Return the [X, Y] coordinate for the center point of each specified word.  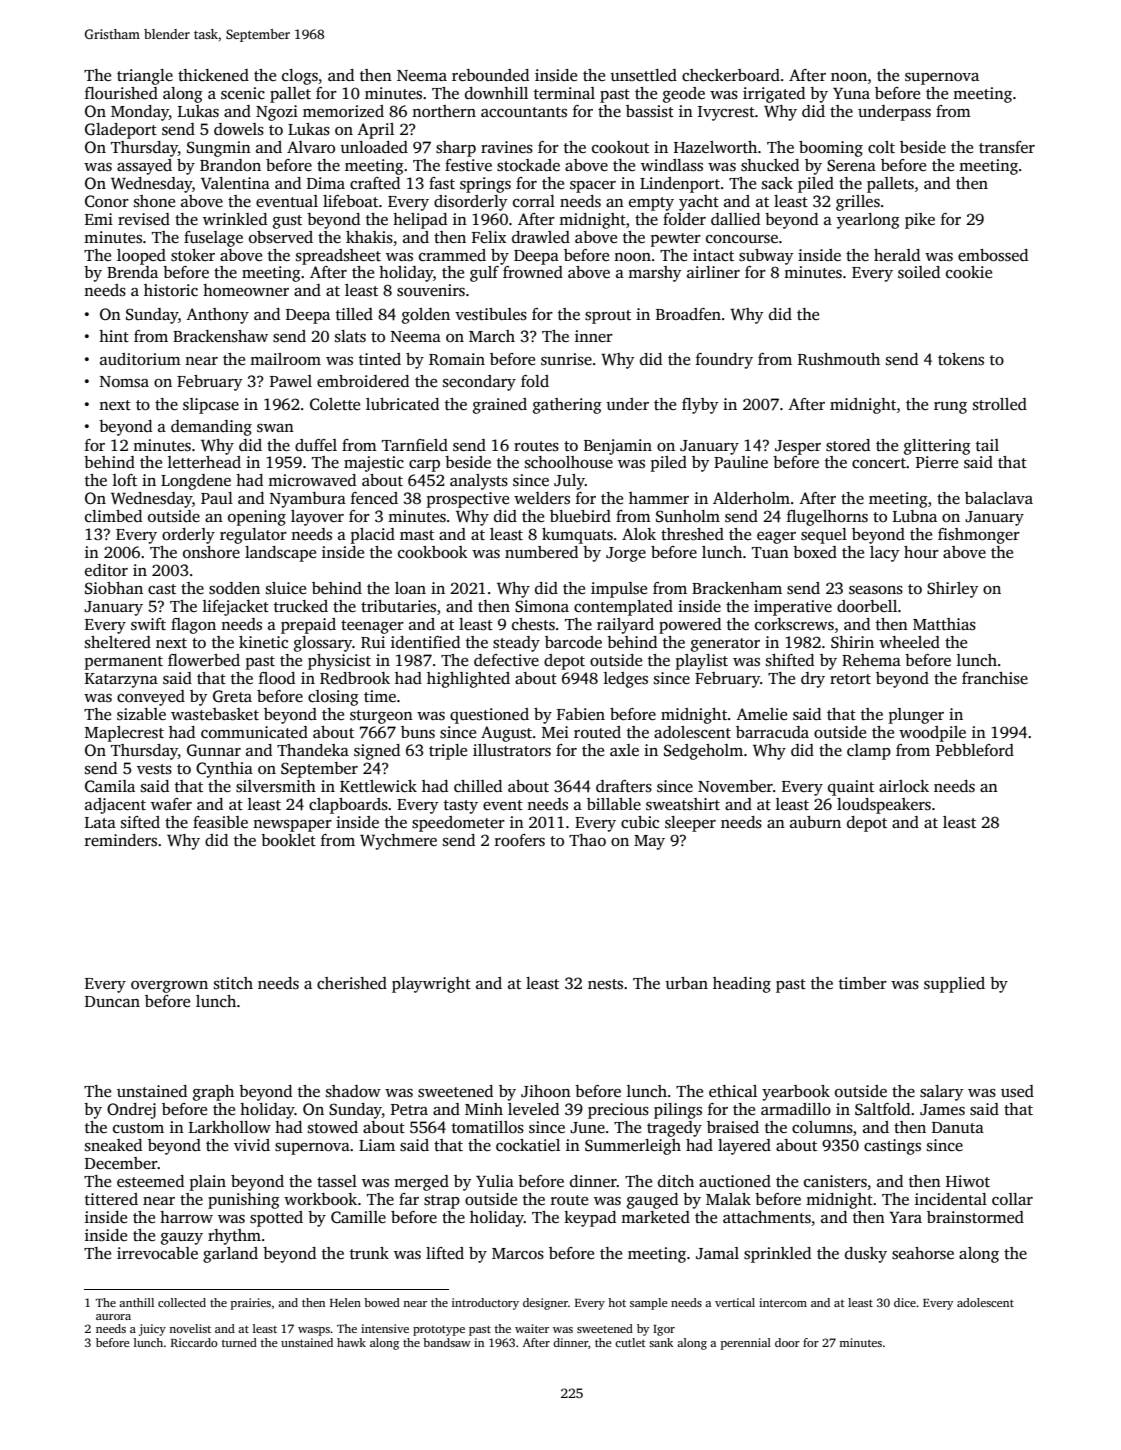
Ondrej [131, 1111]
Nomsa [124, 382]
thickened [213, 75]
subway [766, 257]
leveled [533, 1109]
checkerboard [731, 75]
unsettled [643, 75]
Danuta [958, 1127]
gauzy [182, 1239]
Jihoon [546, 1091]
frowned [533, 272]
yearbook [796, 1093]
